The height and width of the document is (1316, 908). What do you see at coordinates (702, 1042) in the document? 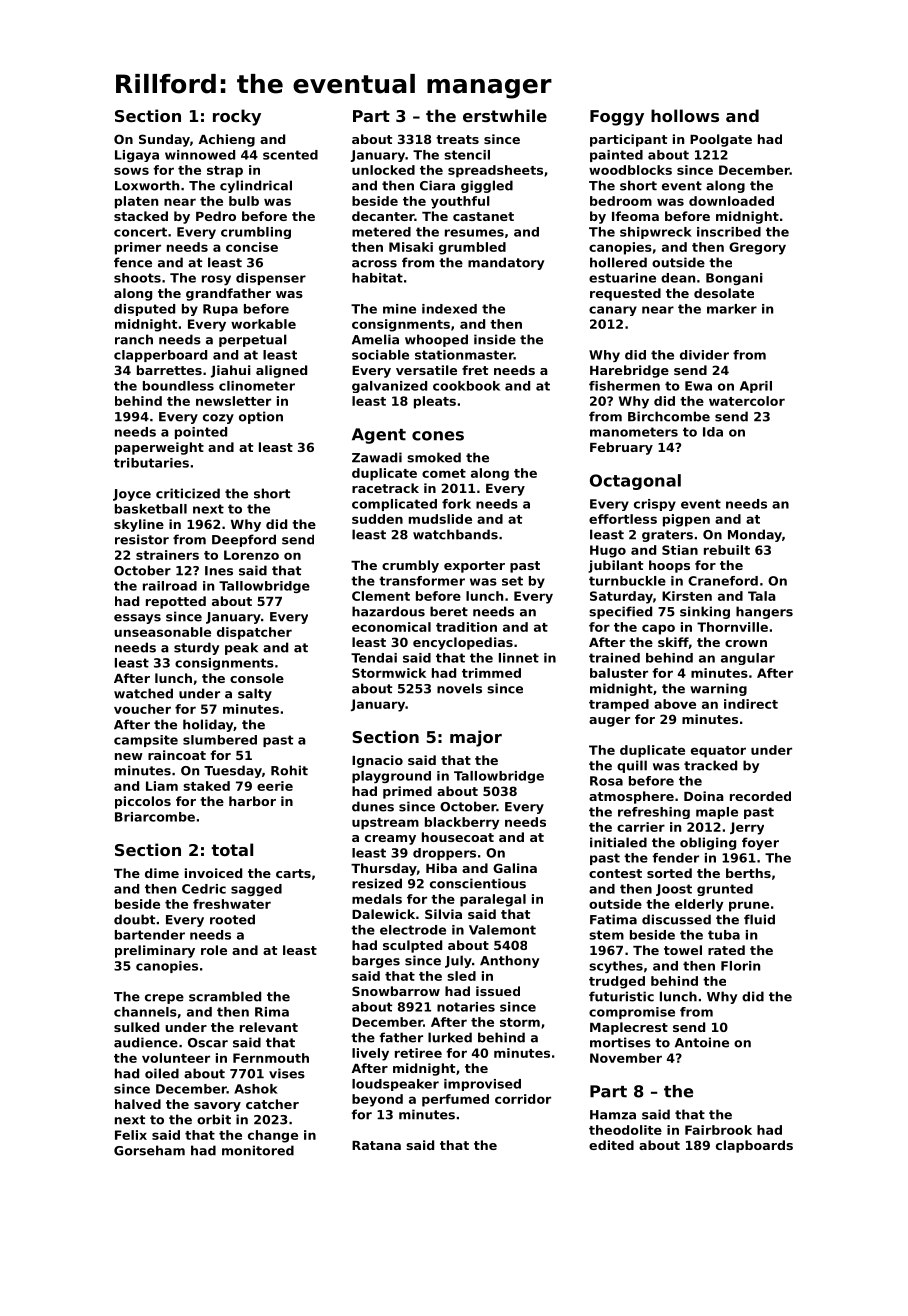
I see `Antoine` at bounding box center [702, 1042].
